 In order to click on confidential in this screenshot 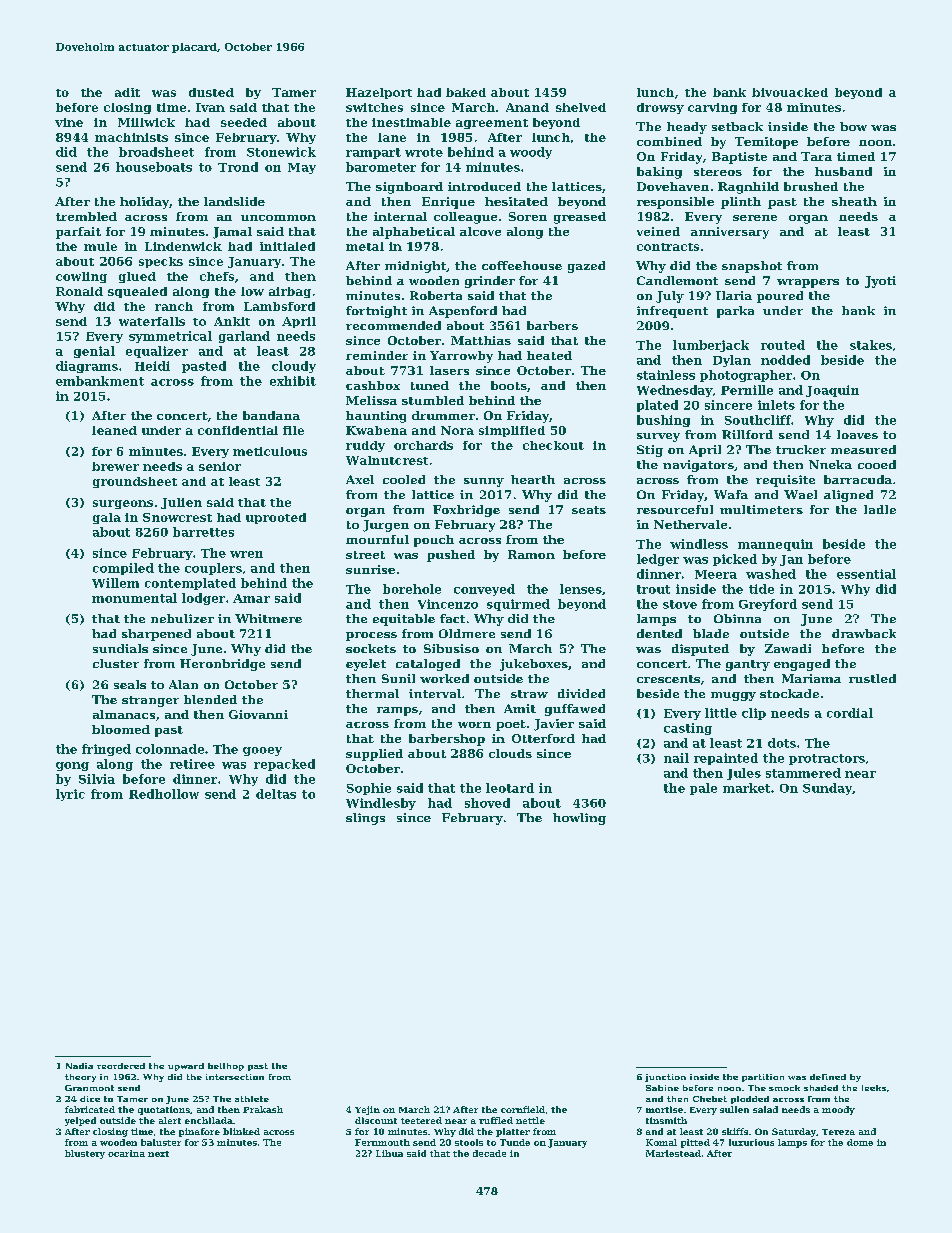, I will do `click(238, 430)`.
